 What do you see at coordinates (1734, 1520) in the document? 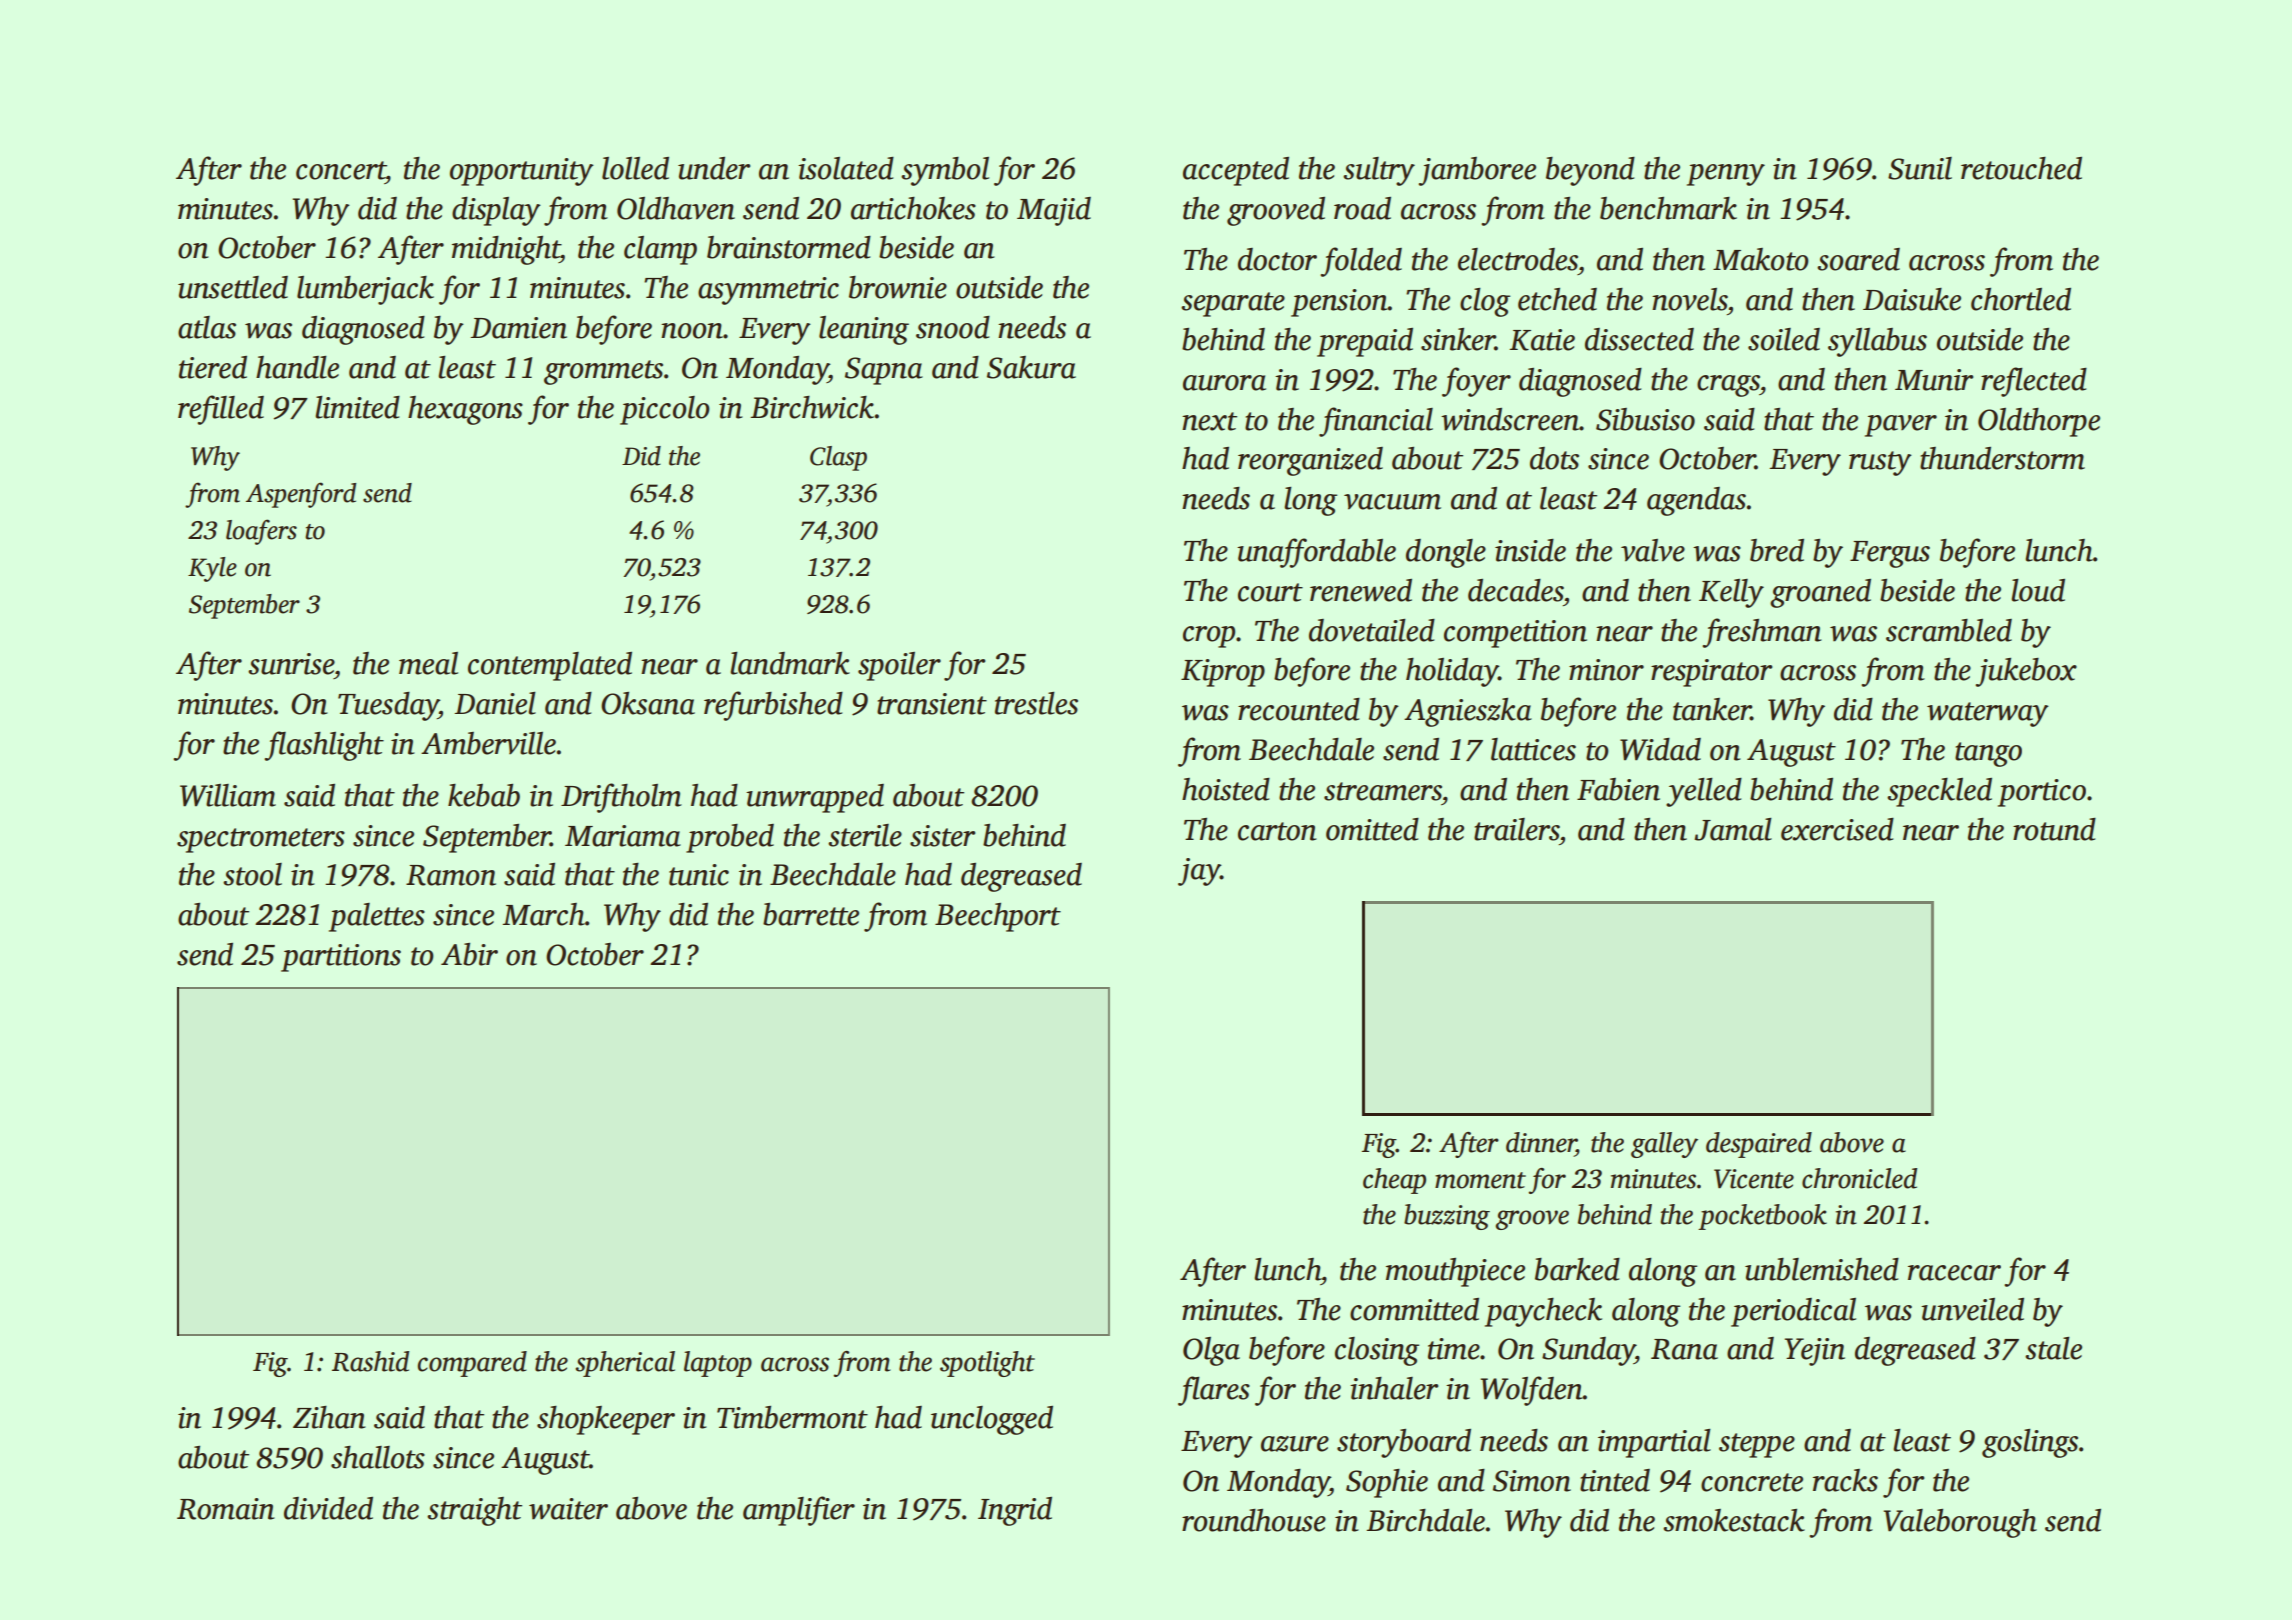
I see `smokestack` at bounding box center [1734, 1520].
